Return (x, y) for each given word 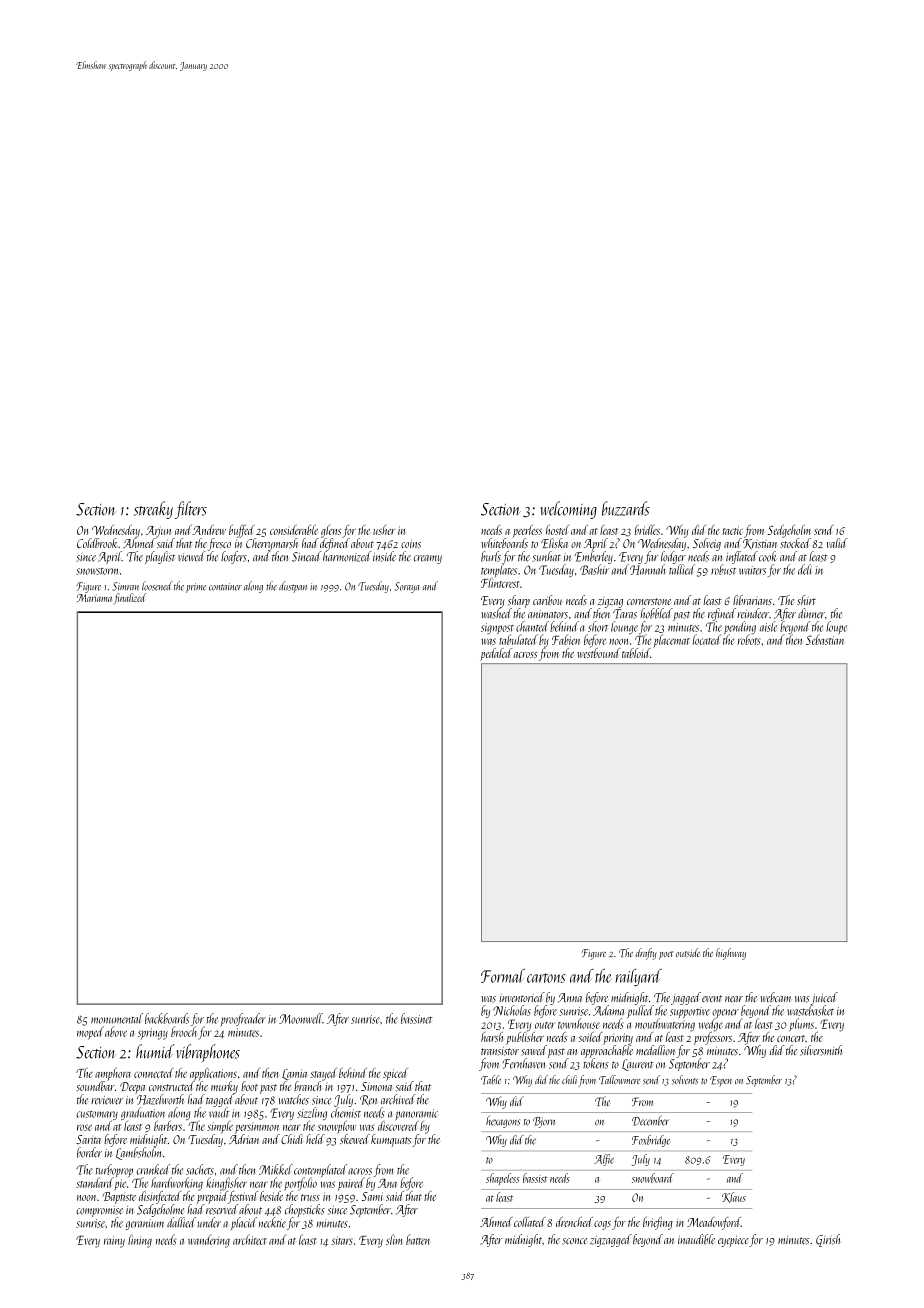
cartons (546, 978)
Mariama (94, 598)
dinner (811, 613)
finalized (130, 598)
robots (749, 639)
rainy (114, 1242)
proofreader (243, 1019)
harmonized (347, 556)
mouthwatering (665, 1025)
